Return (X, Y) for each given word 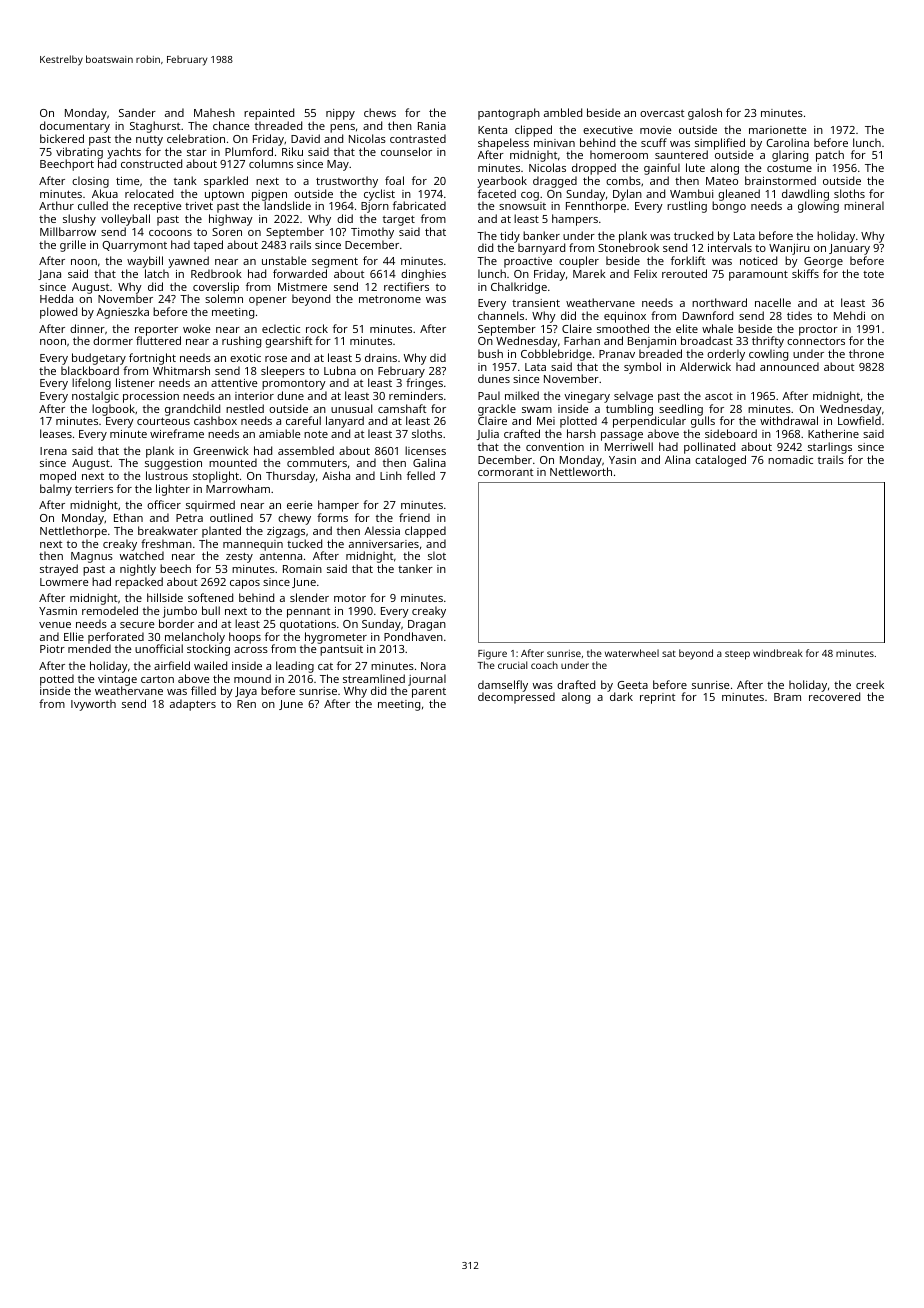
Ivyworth (93, 705)
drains (381, 357)
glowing (818, 207)
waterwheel (632, 653)
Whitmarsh (181, 370)
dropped (594, 169)
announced (789, 366)
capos (245, 584)
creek (870, 684)
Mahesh (214, 112)
